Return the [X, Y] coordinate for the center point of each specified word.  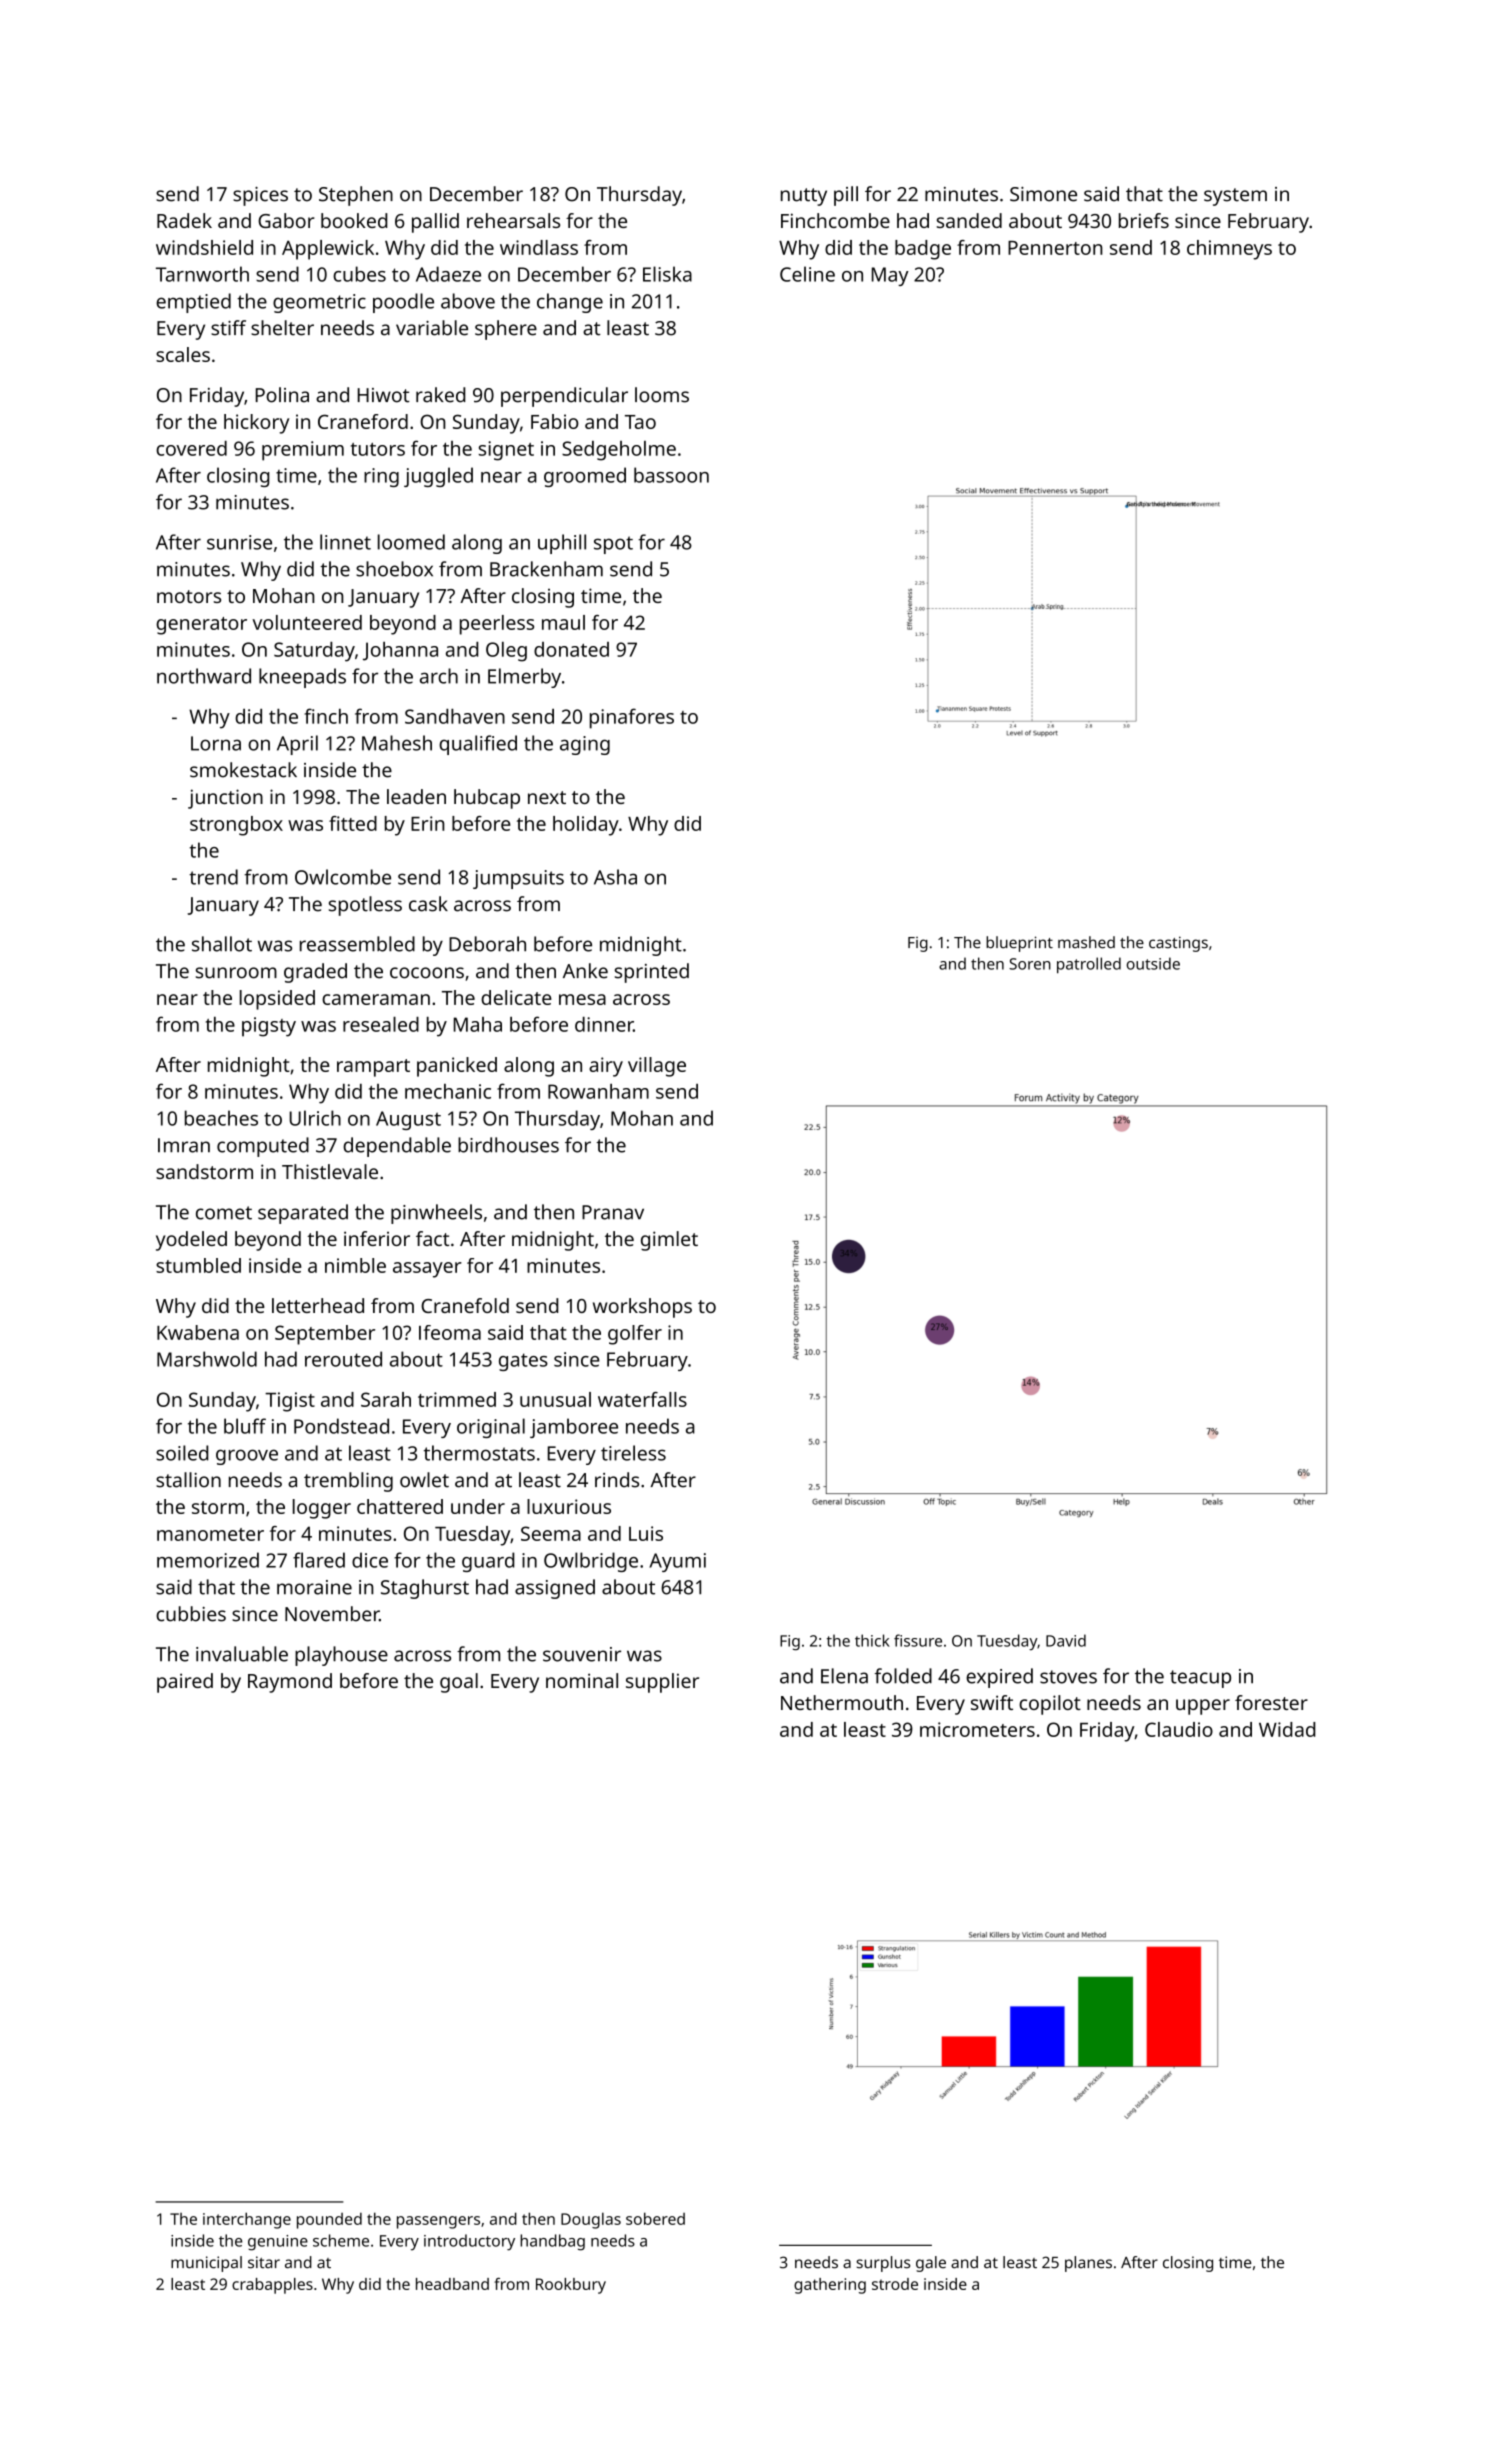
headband [452, 2284]
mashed [1086, 942]
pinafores [632, 718]
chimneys [1229, 250]
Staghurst [425, 1589]
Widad [1287, 1729]
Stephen [356, 196]
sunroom [236, 973]
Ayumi [677, 1562]
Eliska [667, 274]
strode [895, 2284]
